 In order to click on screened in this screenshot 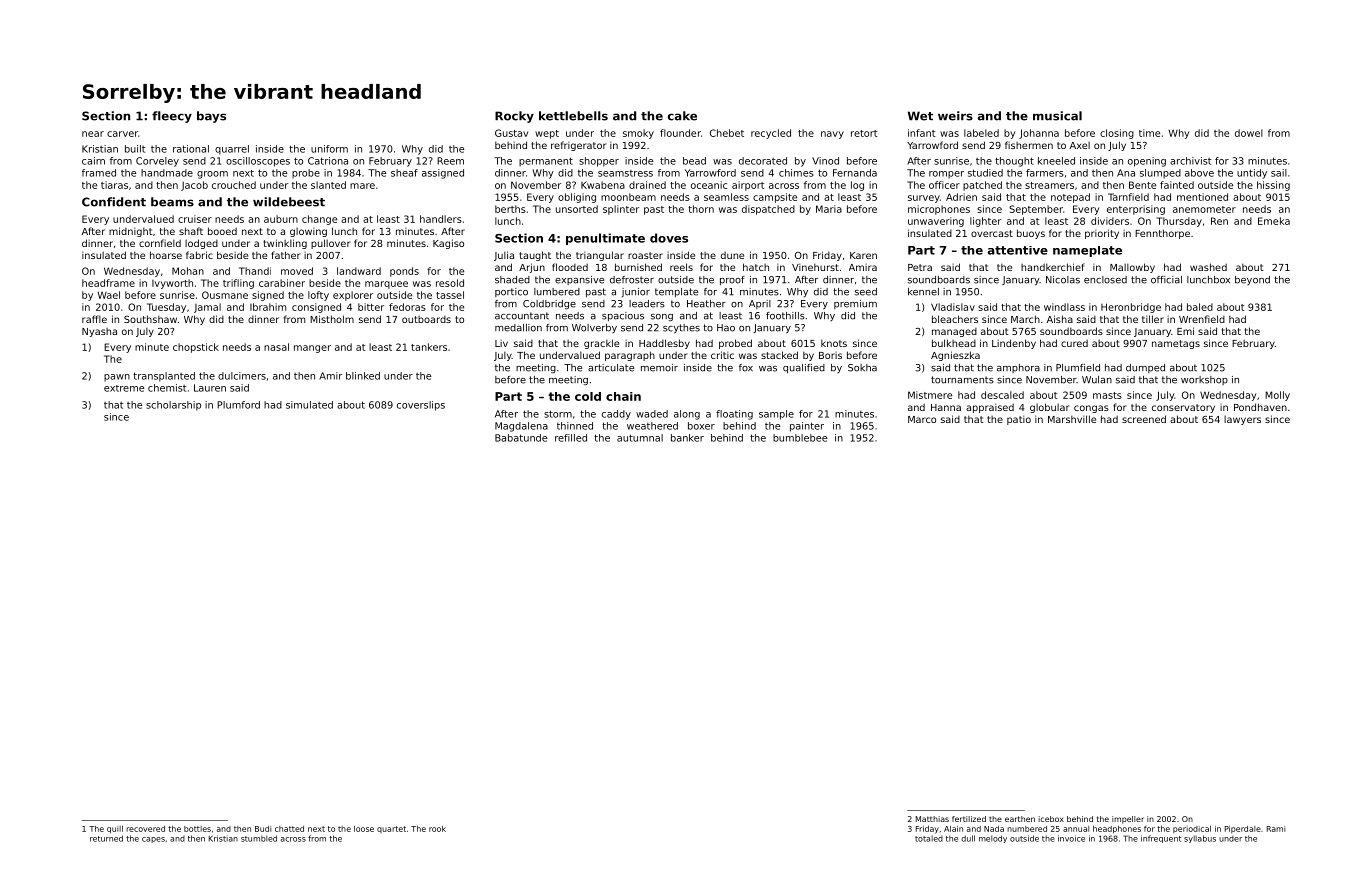, I will do `click(1144, 419)`.
